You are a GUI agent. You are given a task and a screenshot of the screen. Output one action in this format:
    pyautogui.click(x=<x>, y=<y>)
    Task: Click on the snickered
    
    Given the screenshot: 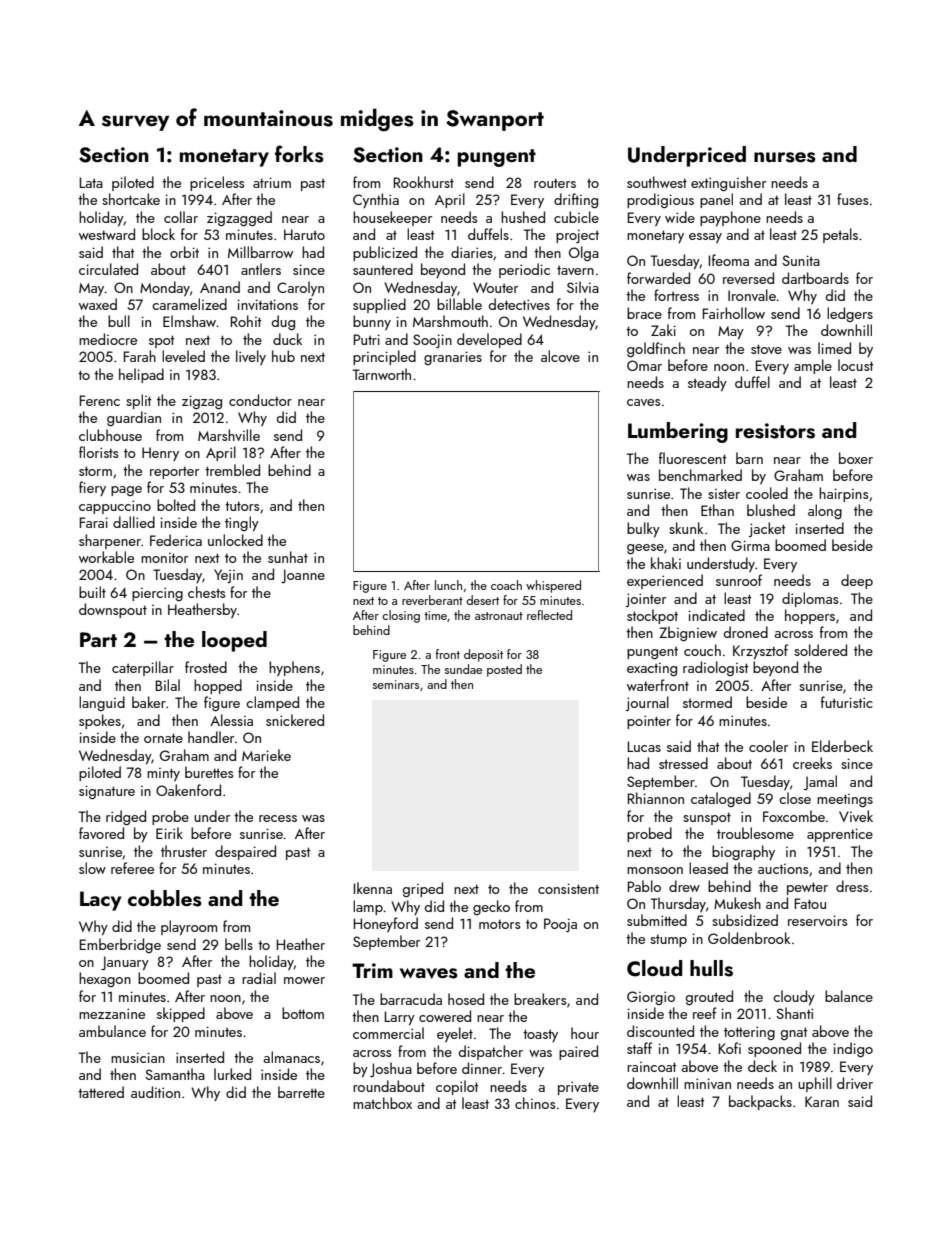 What is the action you would take?
    pyautogui.click(x=295, y=720)
